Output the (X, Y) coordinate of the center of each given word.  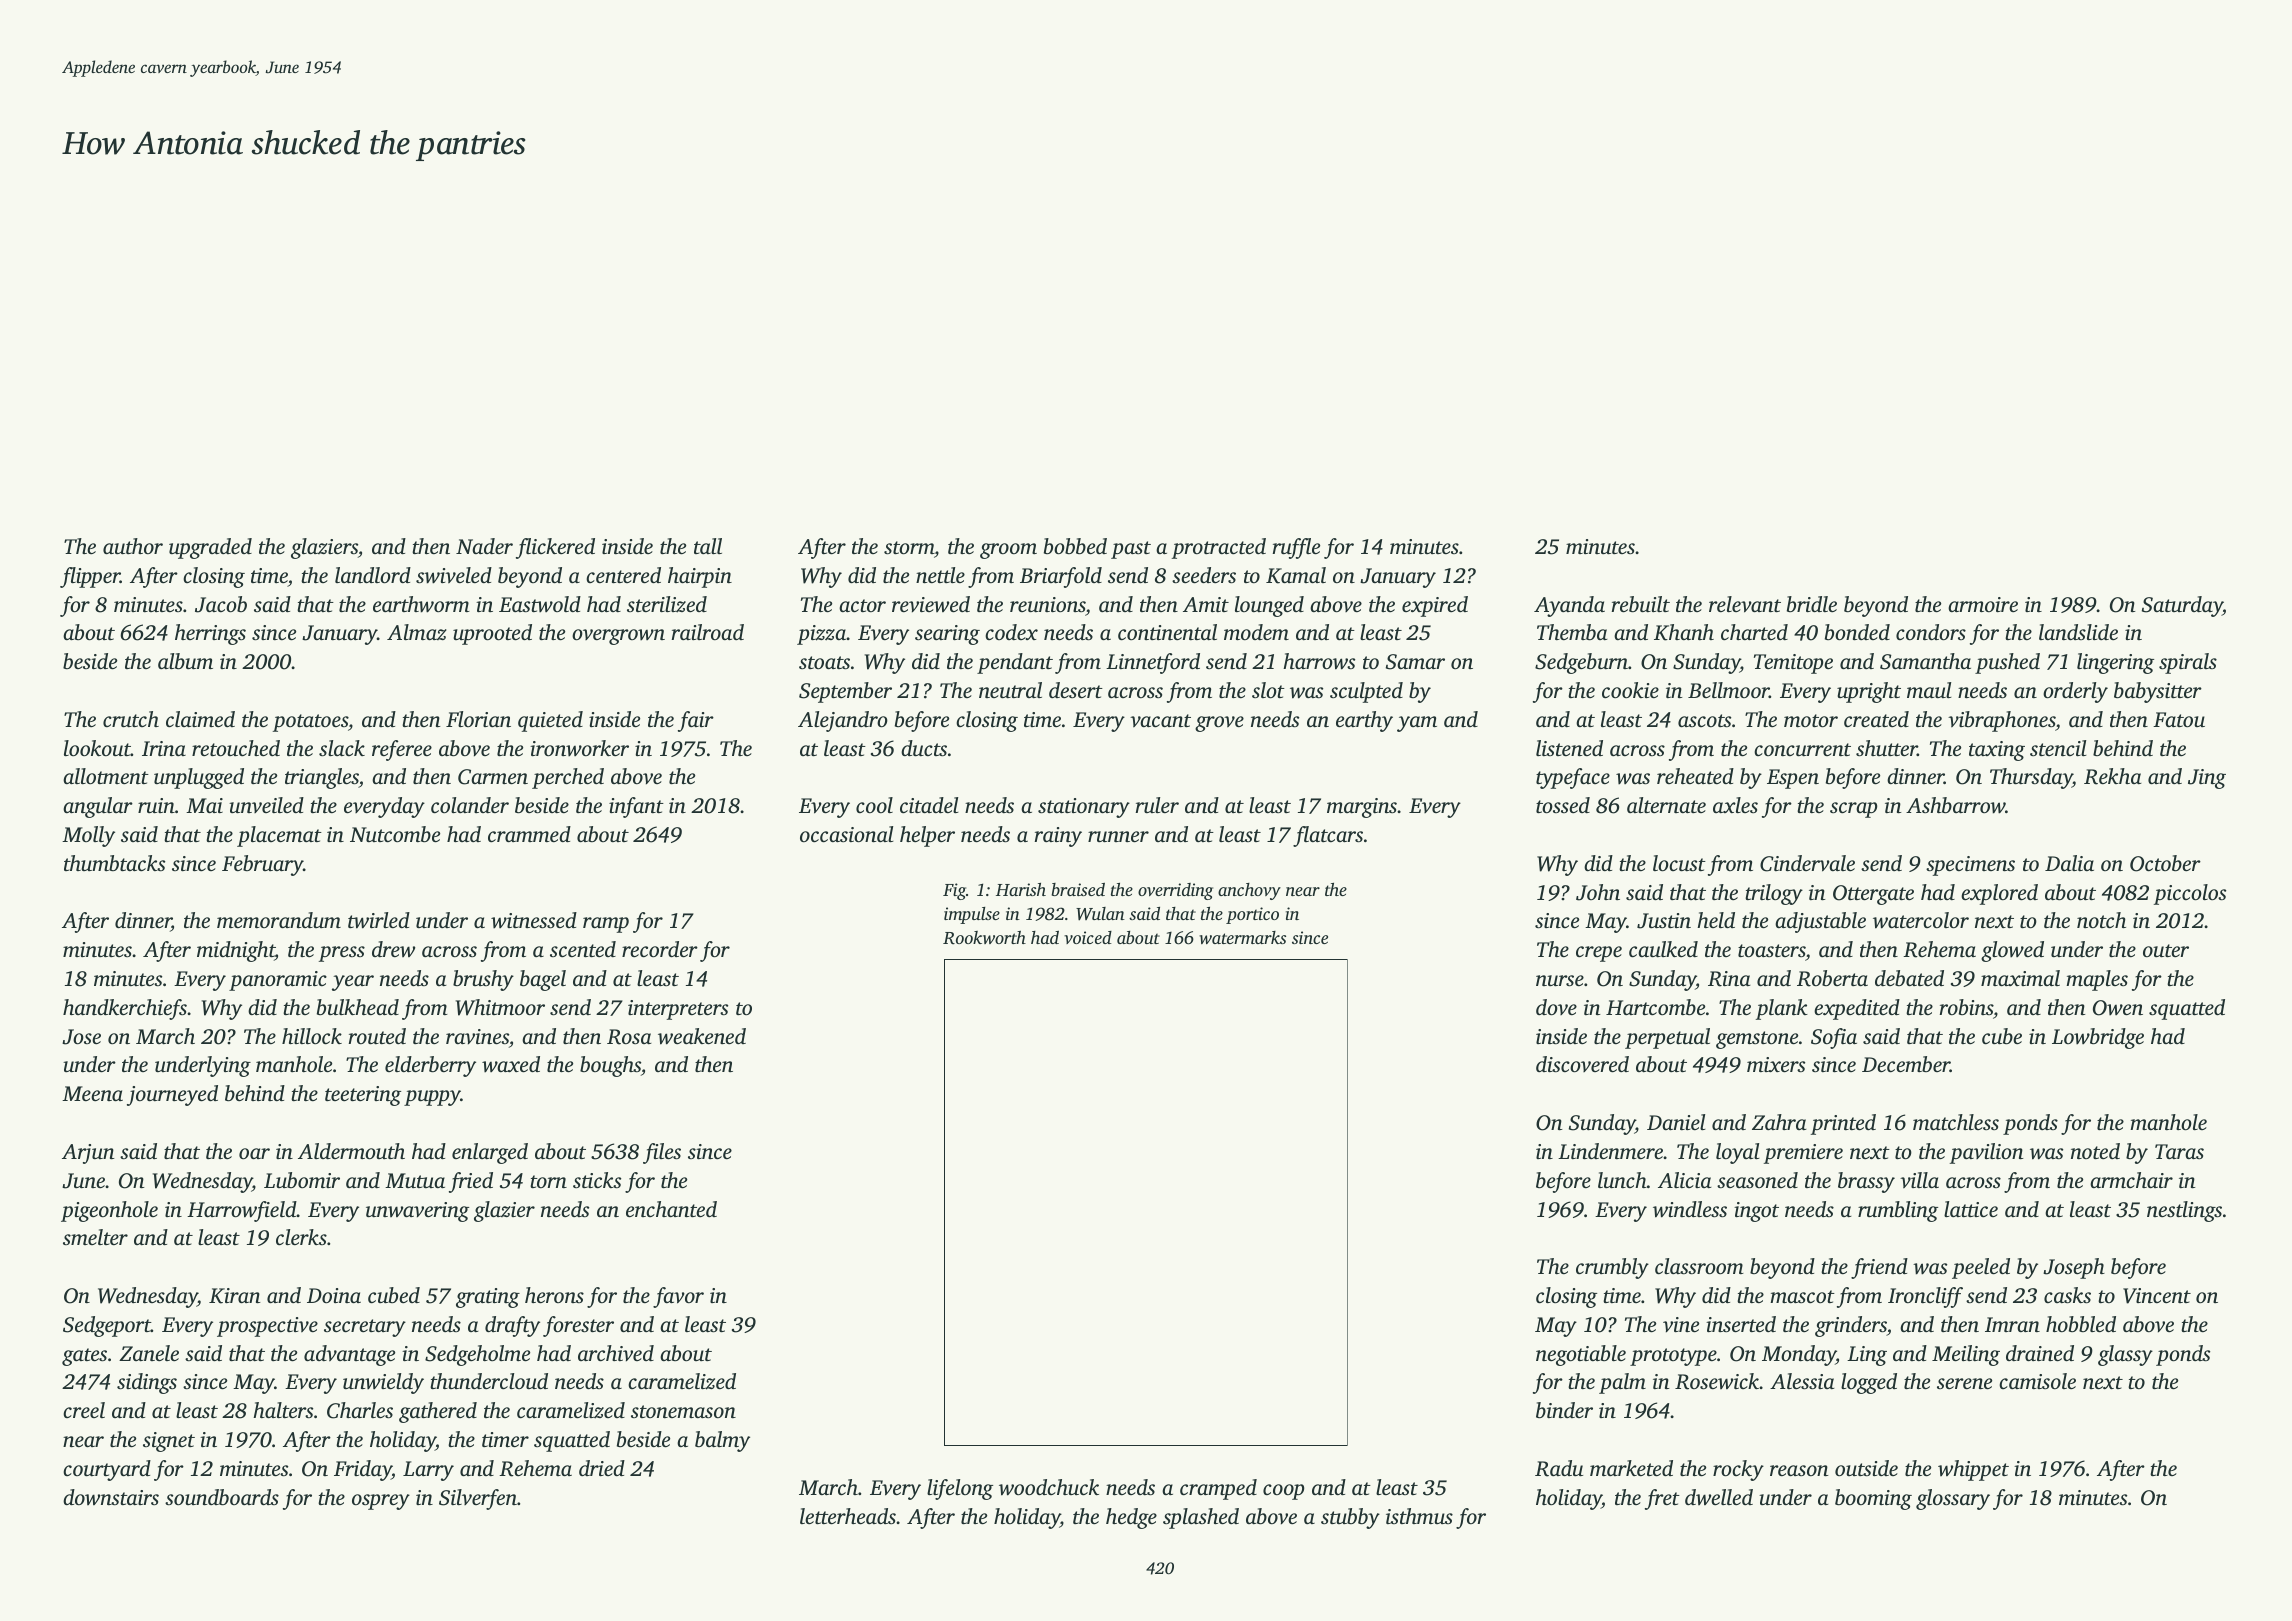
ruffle (1296, 548)
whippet (1973, 1470)
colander (470, 805)
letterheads (848, 1516)
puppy (432, 1098)
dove (1556, 1007)
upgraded (210, 548)
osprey (381, 1502)
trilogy (1774, 894)
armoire (1983, 604)
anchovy (1249, 891)
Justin (1664, 921)
